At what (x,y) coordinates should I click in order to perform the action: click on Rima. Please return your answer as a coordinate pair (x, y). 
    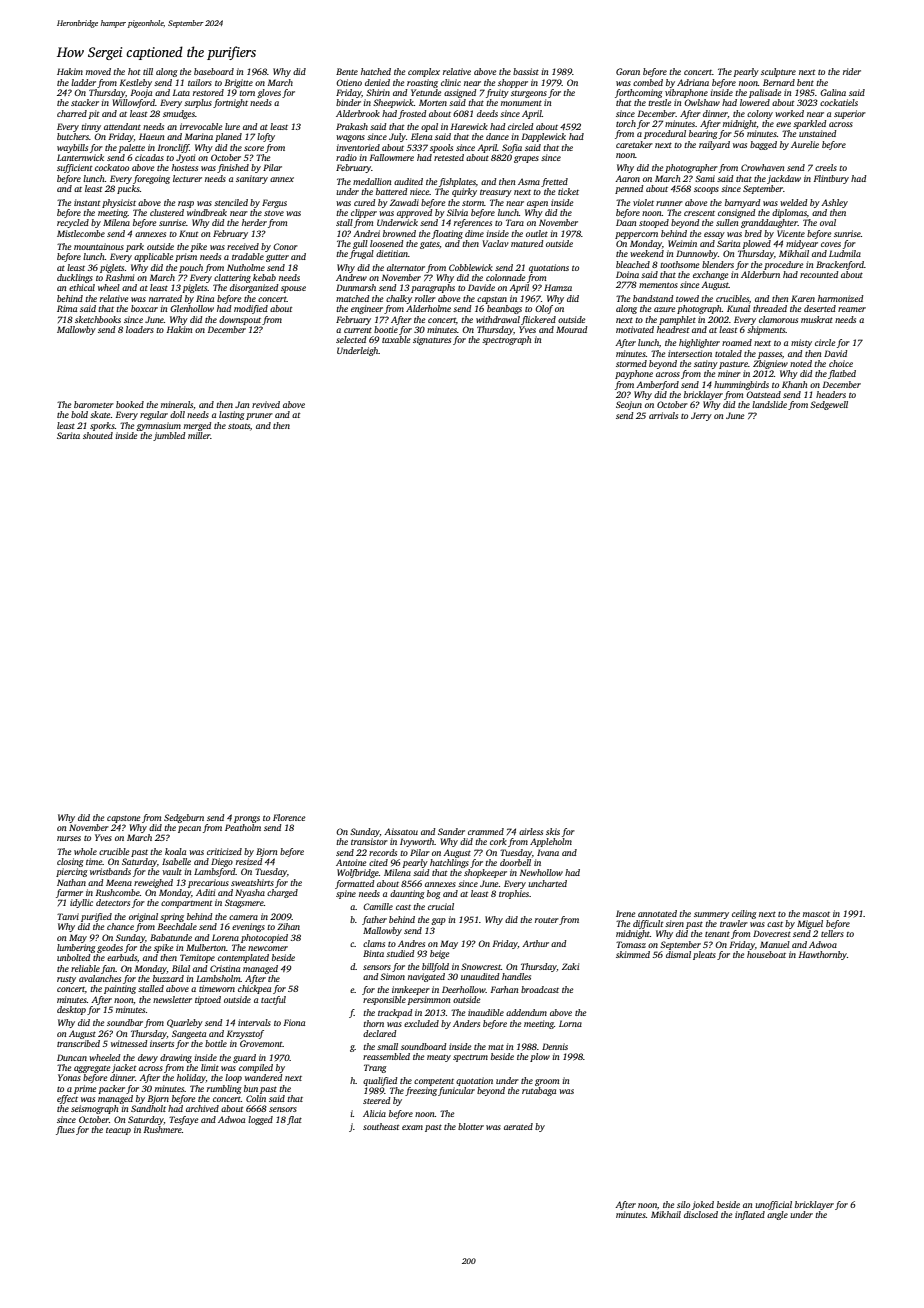
    Looking at the image, I should click on (67, 308).
